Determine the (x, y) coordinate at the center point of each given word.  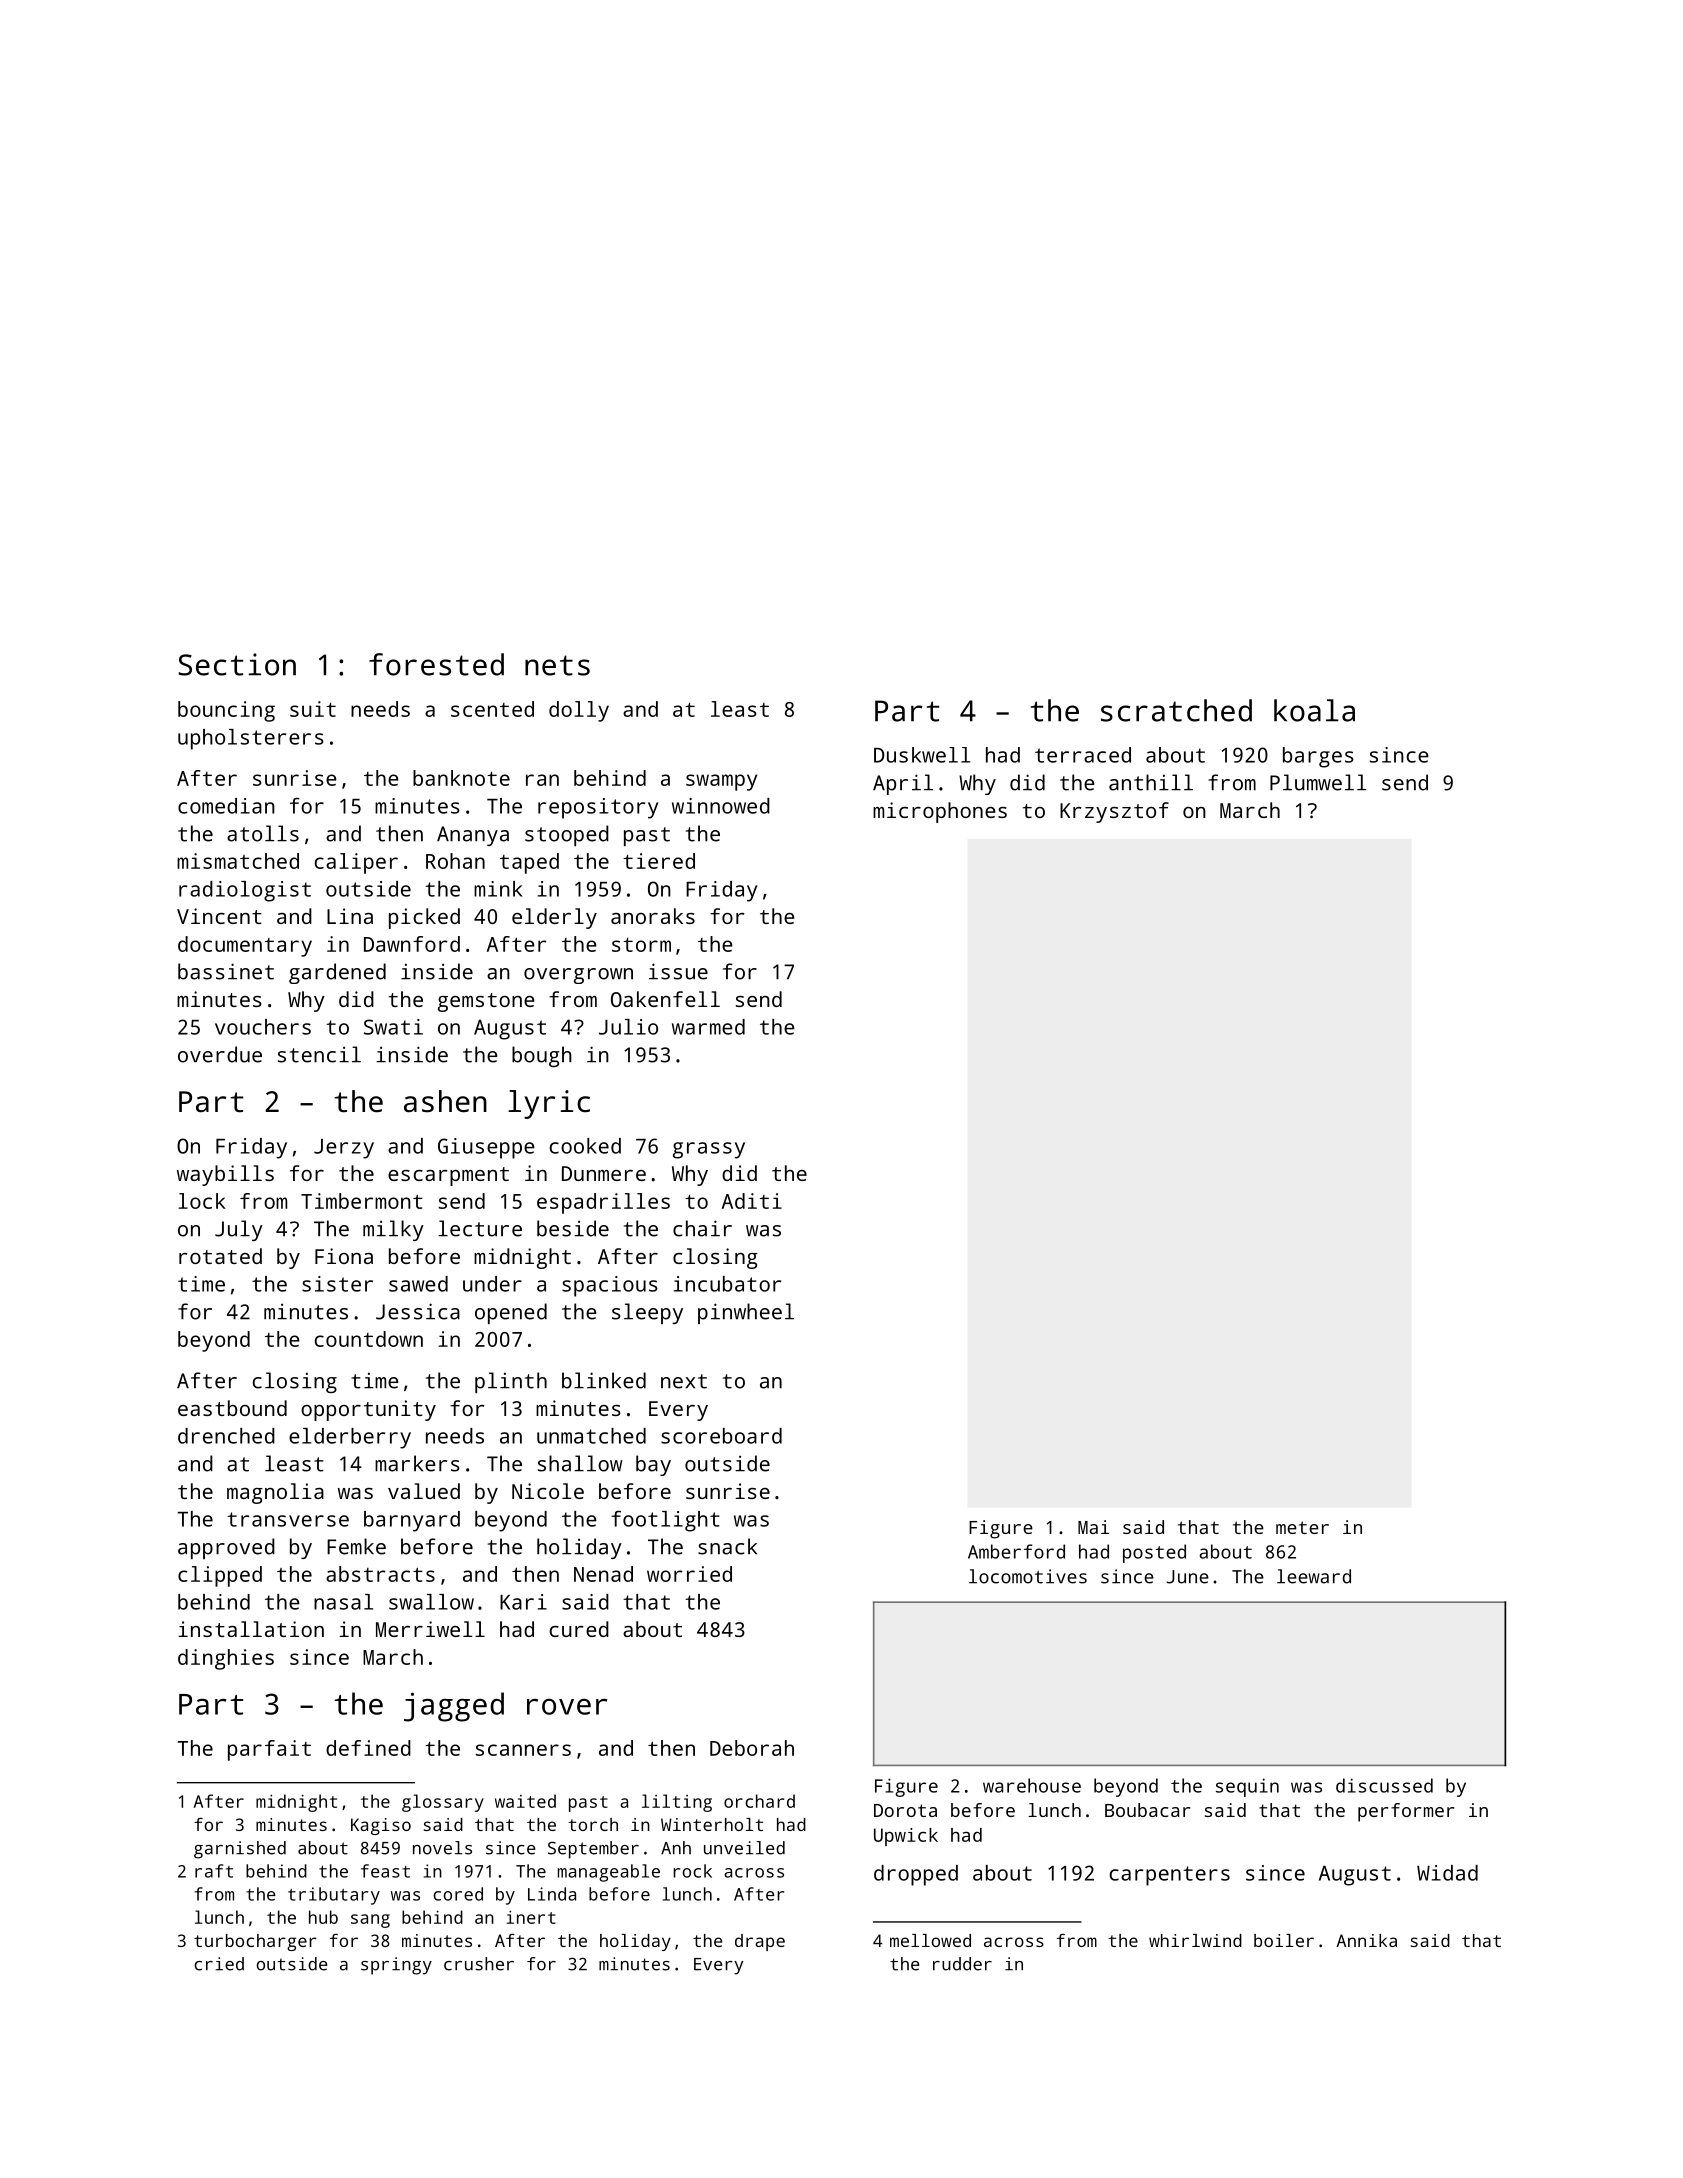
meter (1302, 1527)
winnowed (721, 806)
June (1187, 1577)
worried (689, 1574)
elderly (554, 918)
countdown (369, 1339)
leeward (1314, 1576)
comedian (226, 806)
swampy (721, 782)
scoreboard (721, 1436)
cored (458, 1894)
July (239, 1230)
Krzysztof (1114, 812)
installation (251, 1629)
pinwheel (746, 1313)
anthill (1151, 782)
